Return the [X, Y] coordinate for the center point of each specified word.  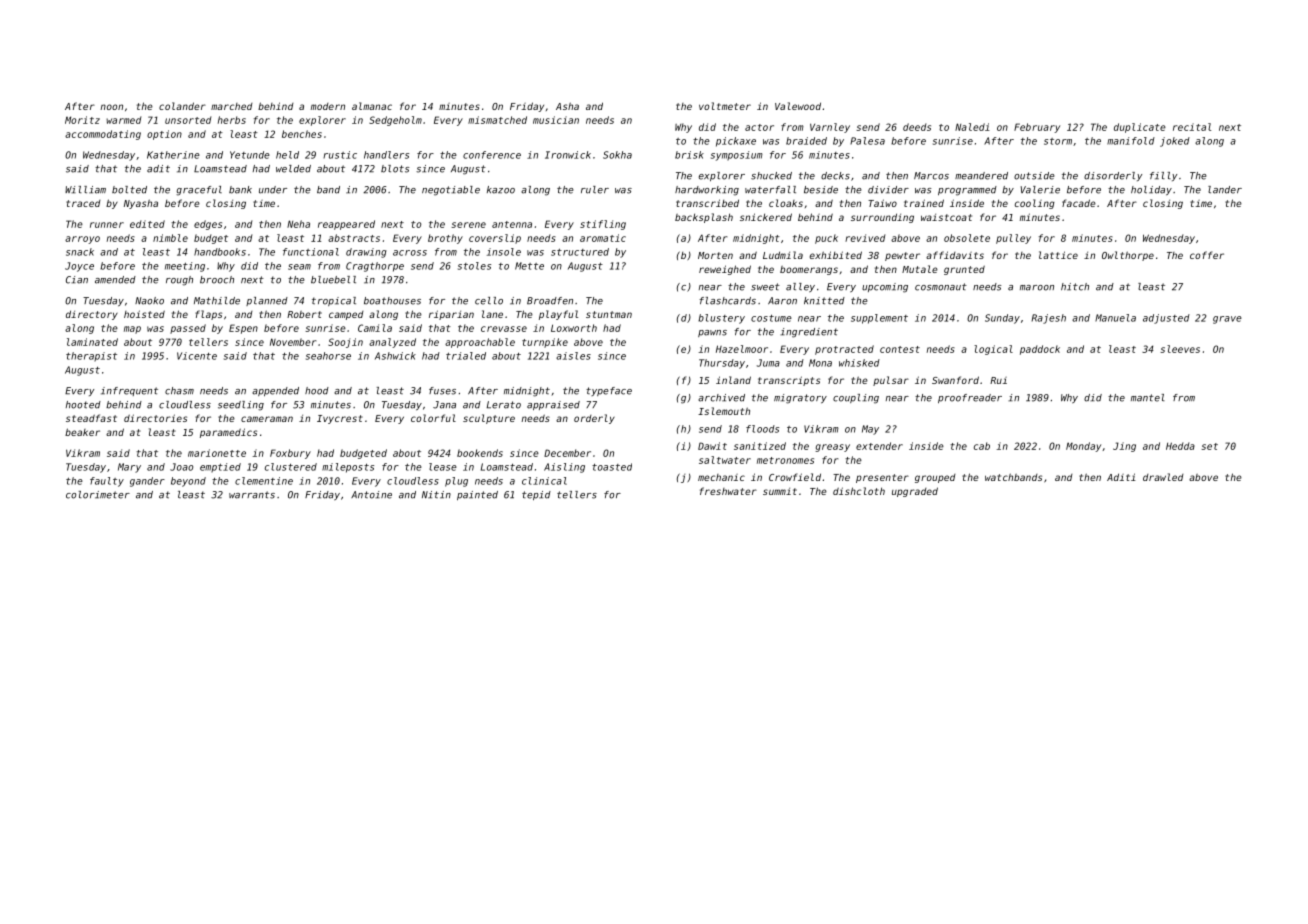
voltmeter [725, 106]
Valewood [798, 106]
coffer [1207, 255]
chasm [179, 391]
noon [111, 107]
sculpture [489, 419]
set [1209, 446]
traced [83, 203]
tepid [536, 495]
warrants [252, 495]
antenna [512, 224]
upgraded [915, 492]
